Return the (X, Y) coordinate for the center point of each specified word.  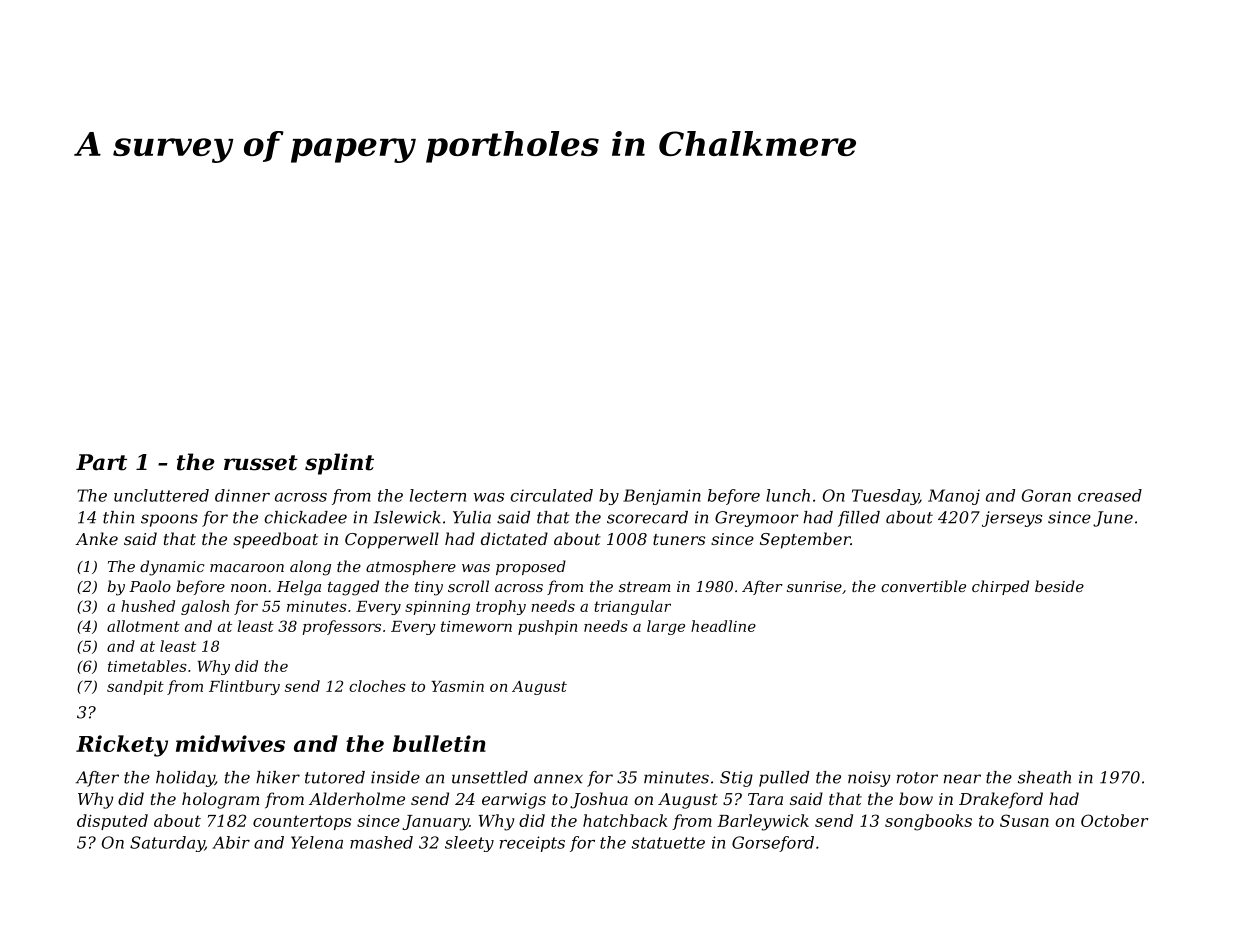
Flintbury (244, 687)
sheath (1044, 777)
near (962, 779)
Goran (1046, 495)
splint (339, 464)
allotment (143, 626)
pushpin (547, 627)
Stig (736, 779)
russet (261, 463)
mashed (381, 842)
